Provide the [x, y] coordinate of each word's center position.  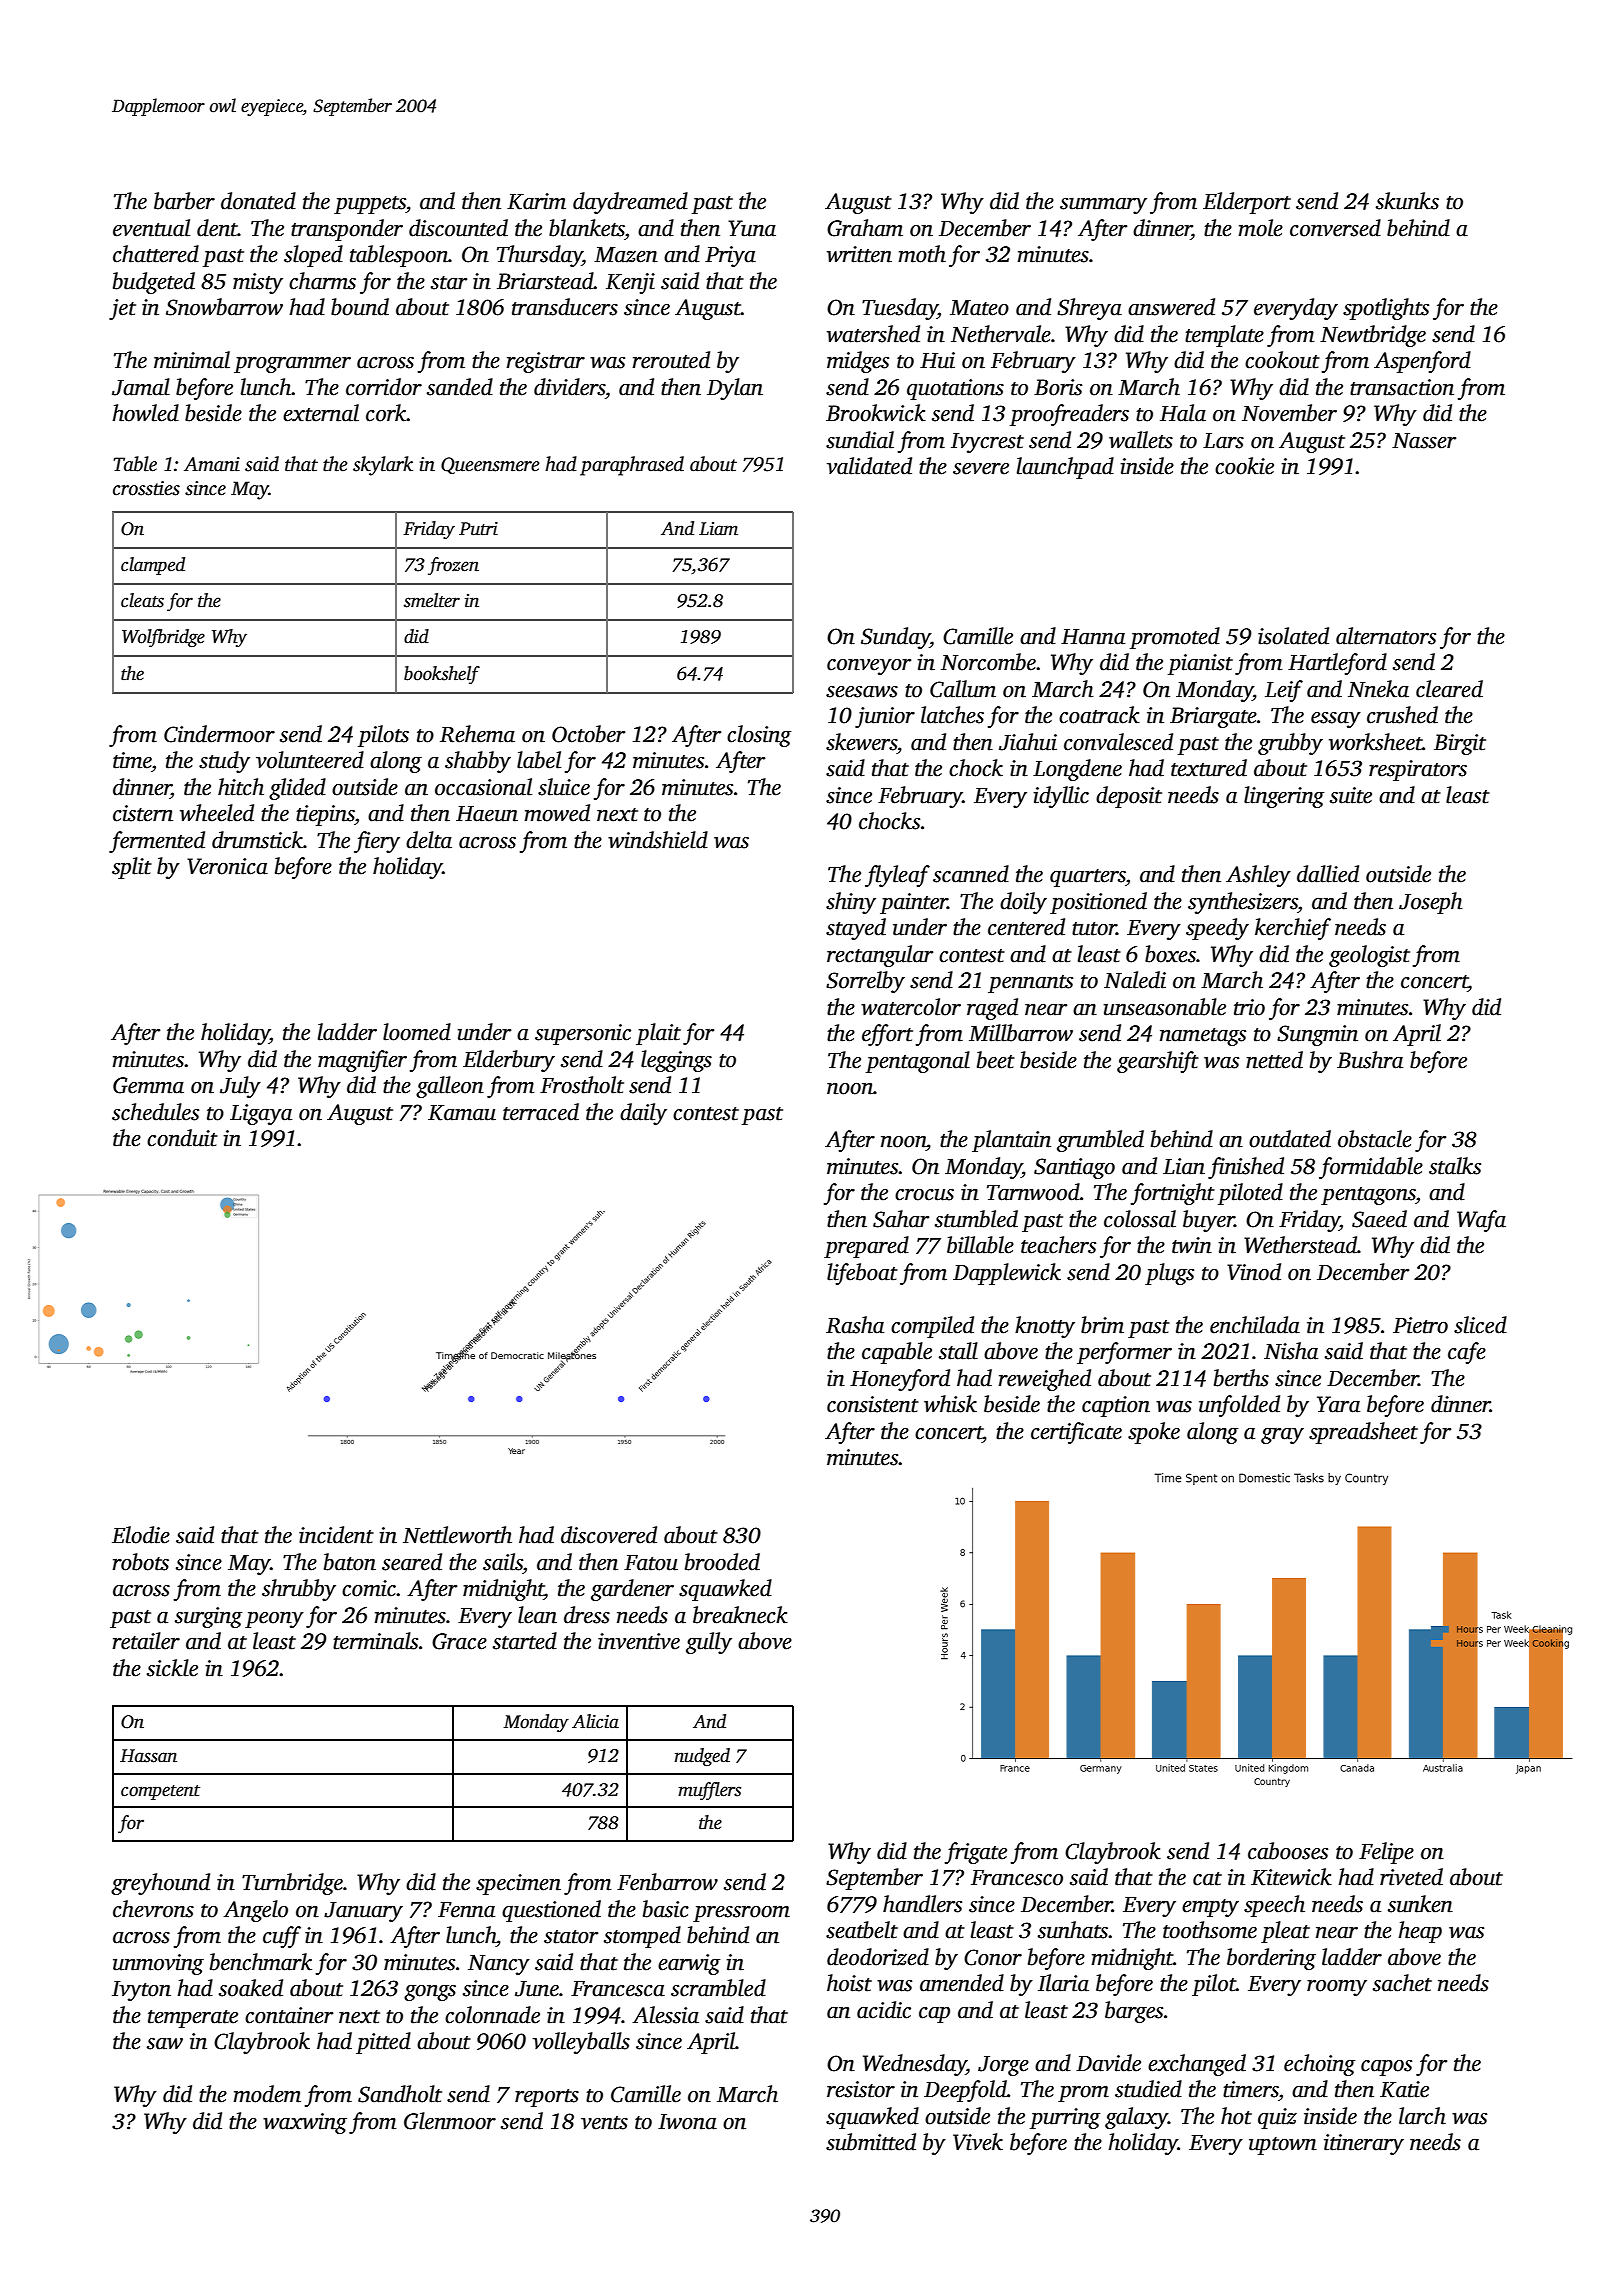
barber [184, 201]
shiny [851, 903]
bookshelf [442, 675]
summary [1103, 206]
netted [1274, 1060]
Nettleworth [457, 1535]
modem [267, 2094]
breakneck [740, 1615]
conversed [1335, 228]
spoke [1154, 1433]
